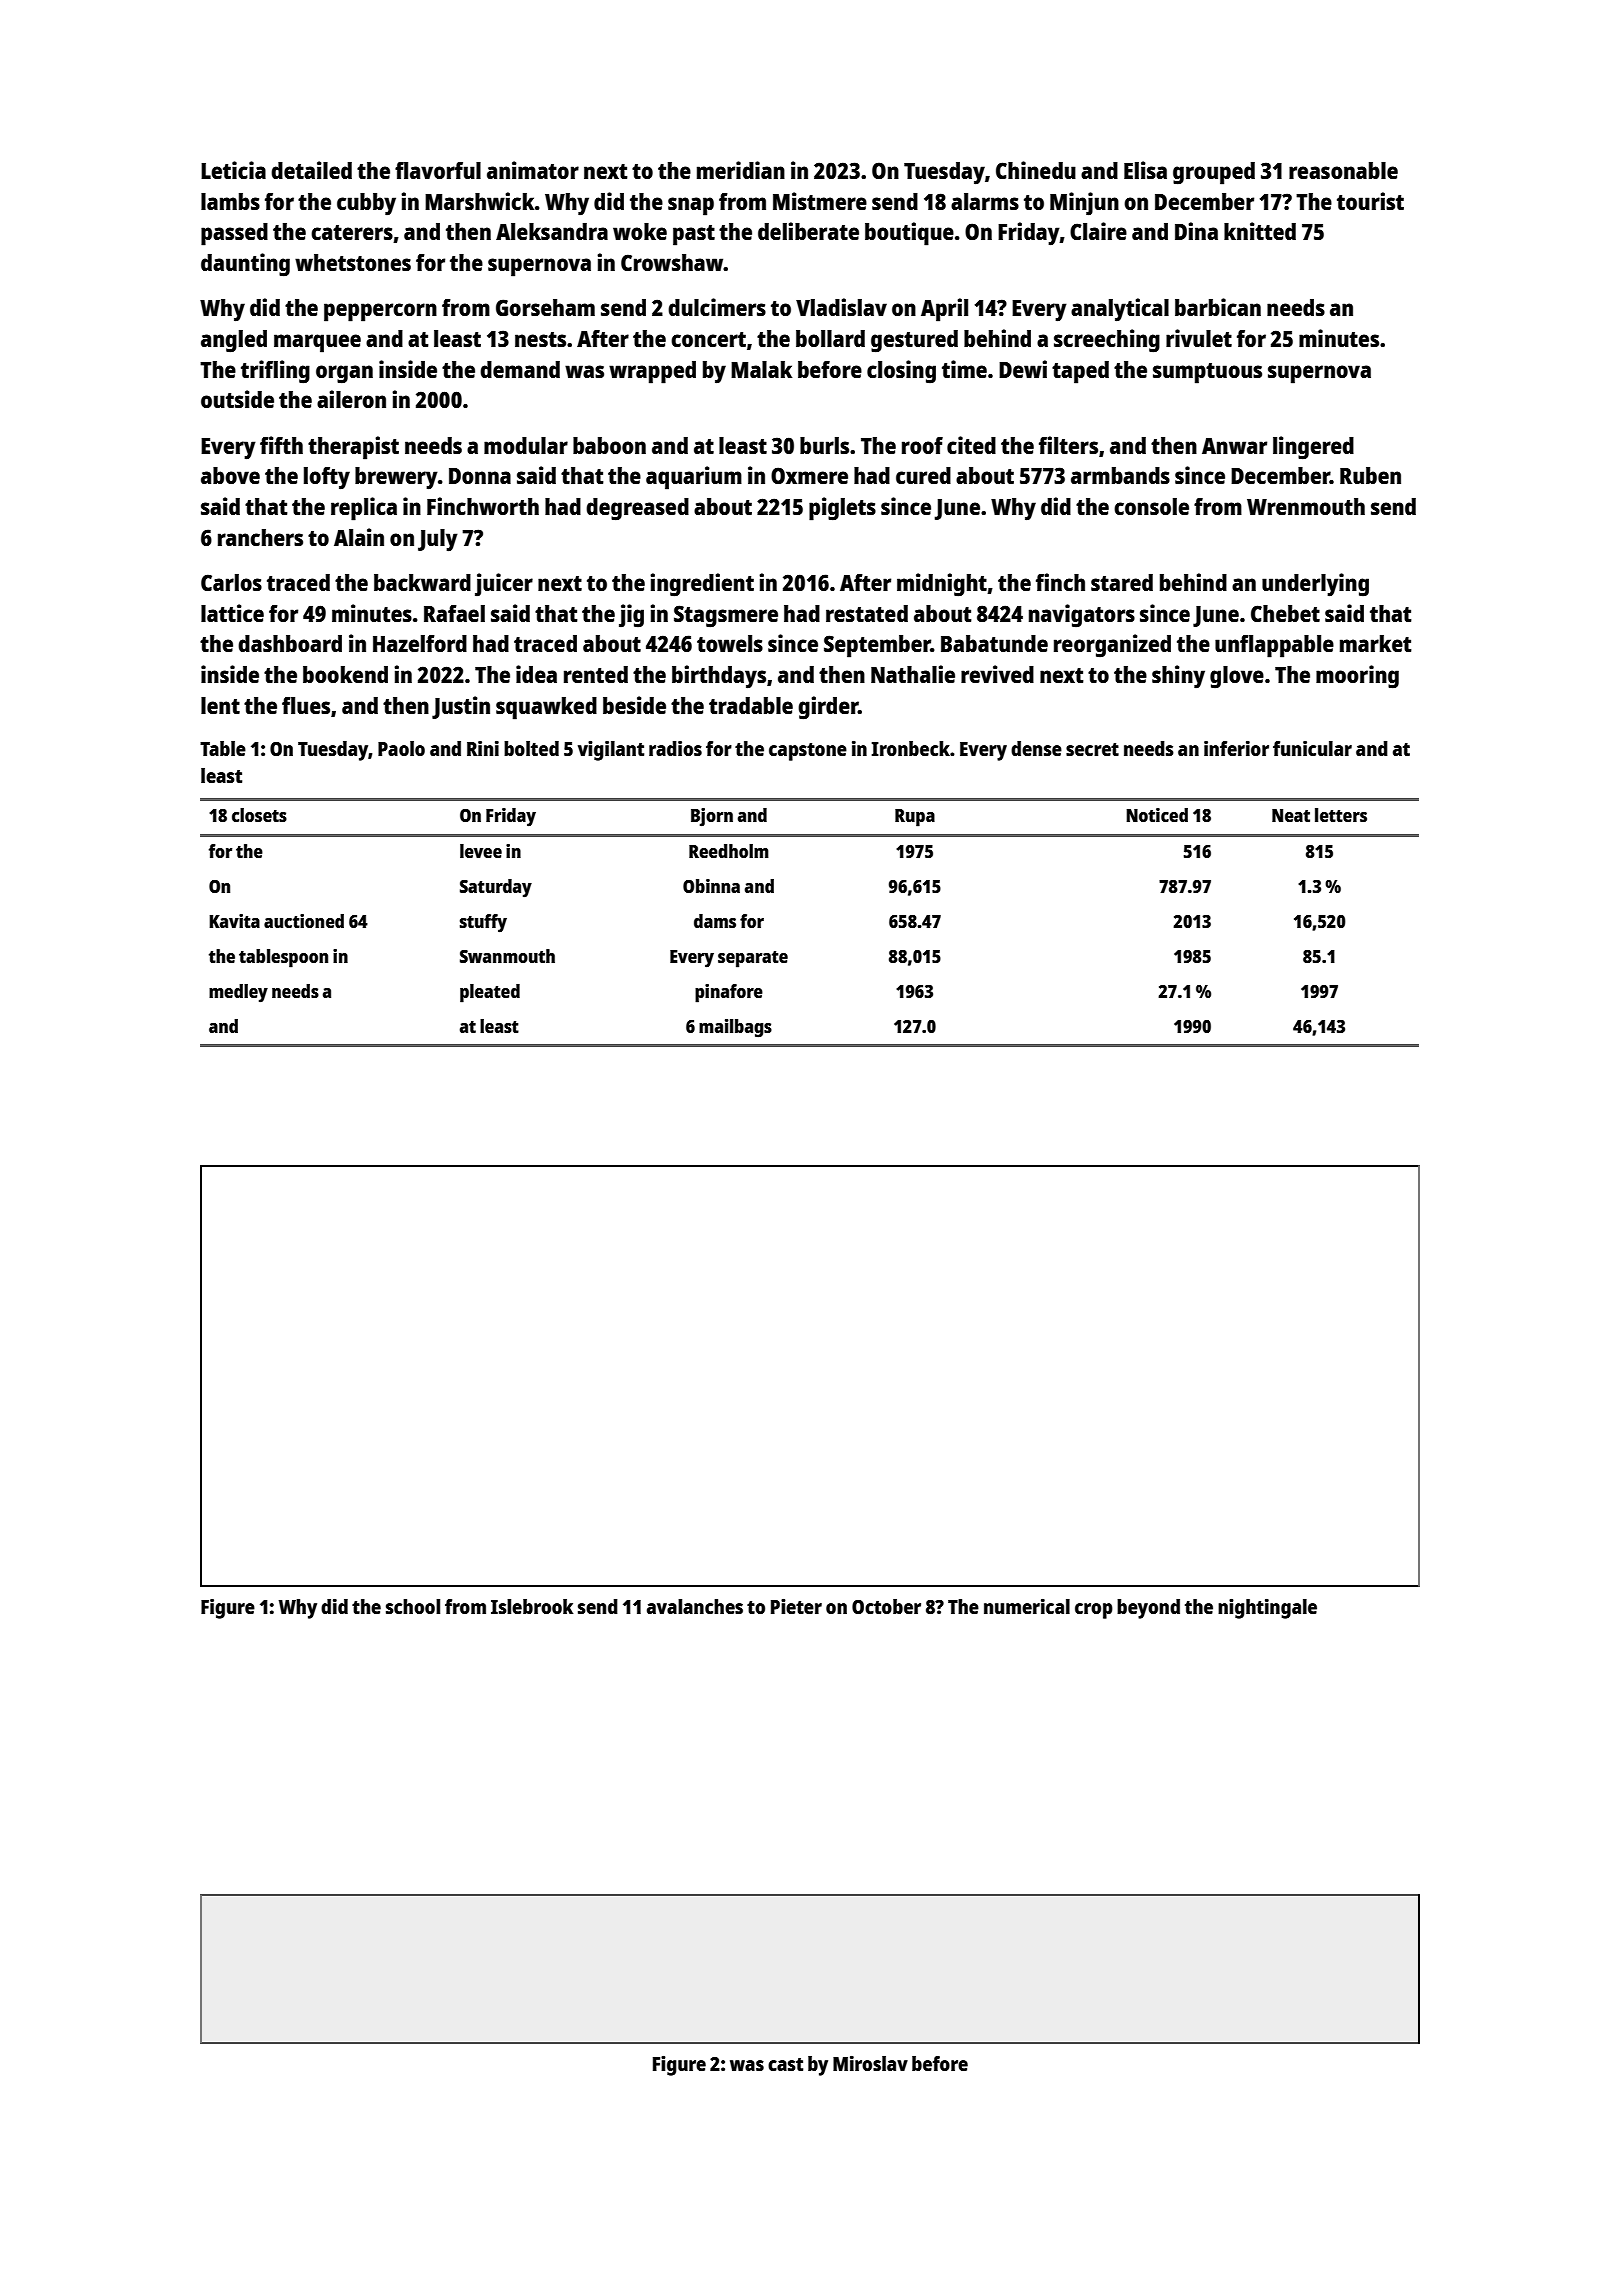  I want to click on school, so click(413, 1606).
